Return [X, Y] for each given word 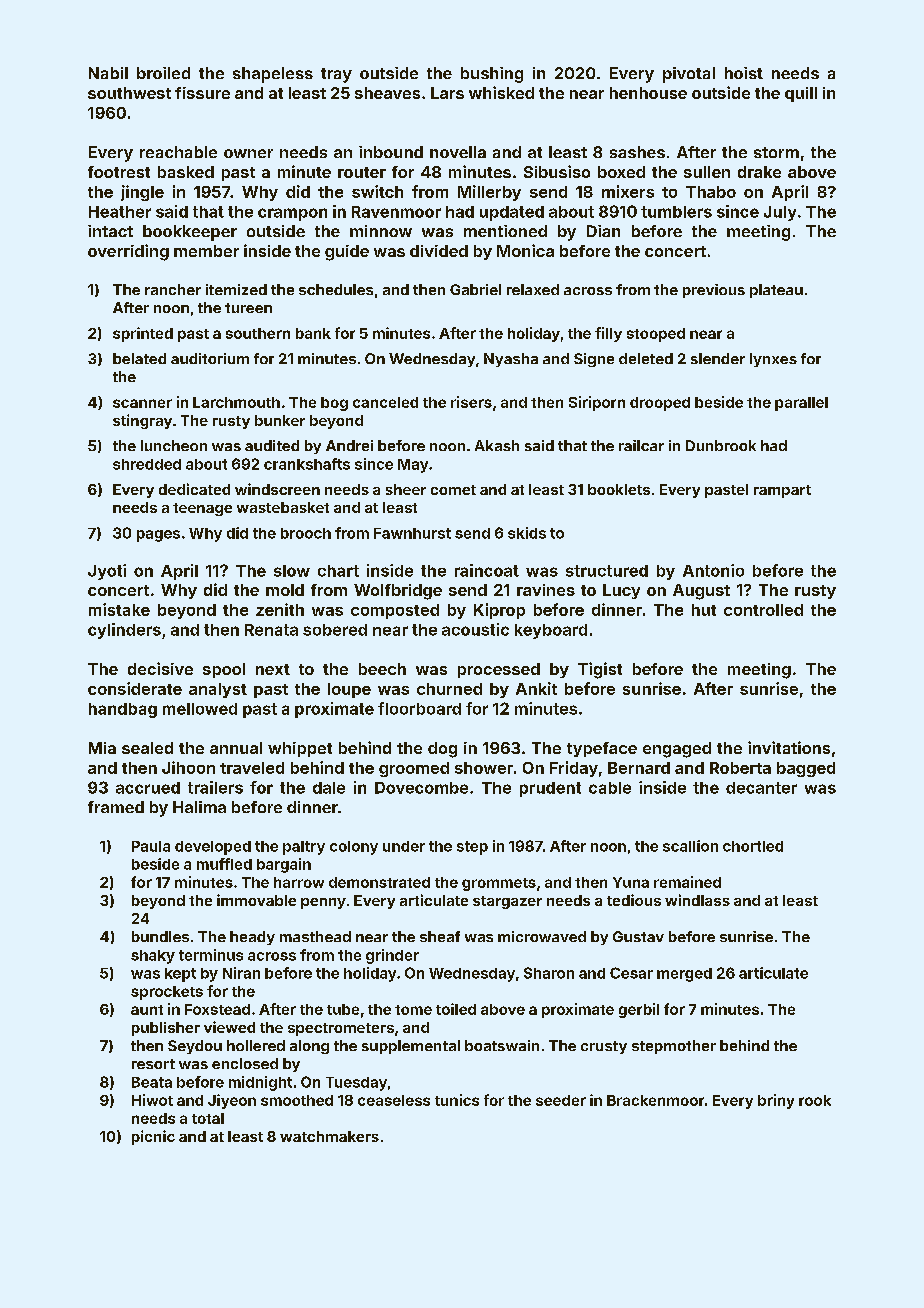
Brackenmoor [655, 1100]
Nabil [108, 73]
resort [153, 1064]
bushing [492, 75]
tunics [457, 1100]
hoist [744, 73]
